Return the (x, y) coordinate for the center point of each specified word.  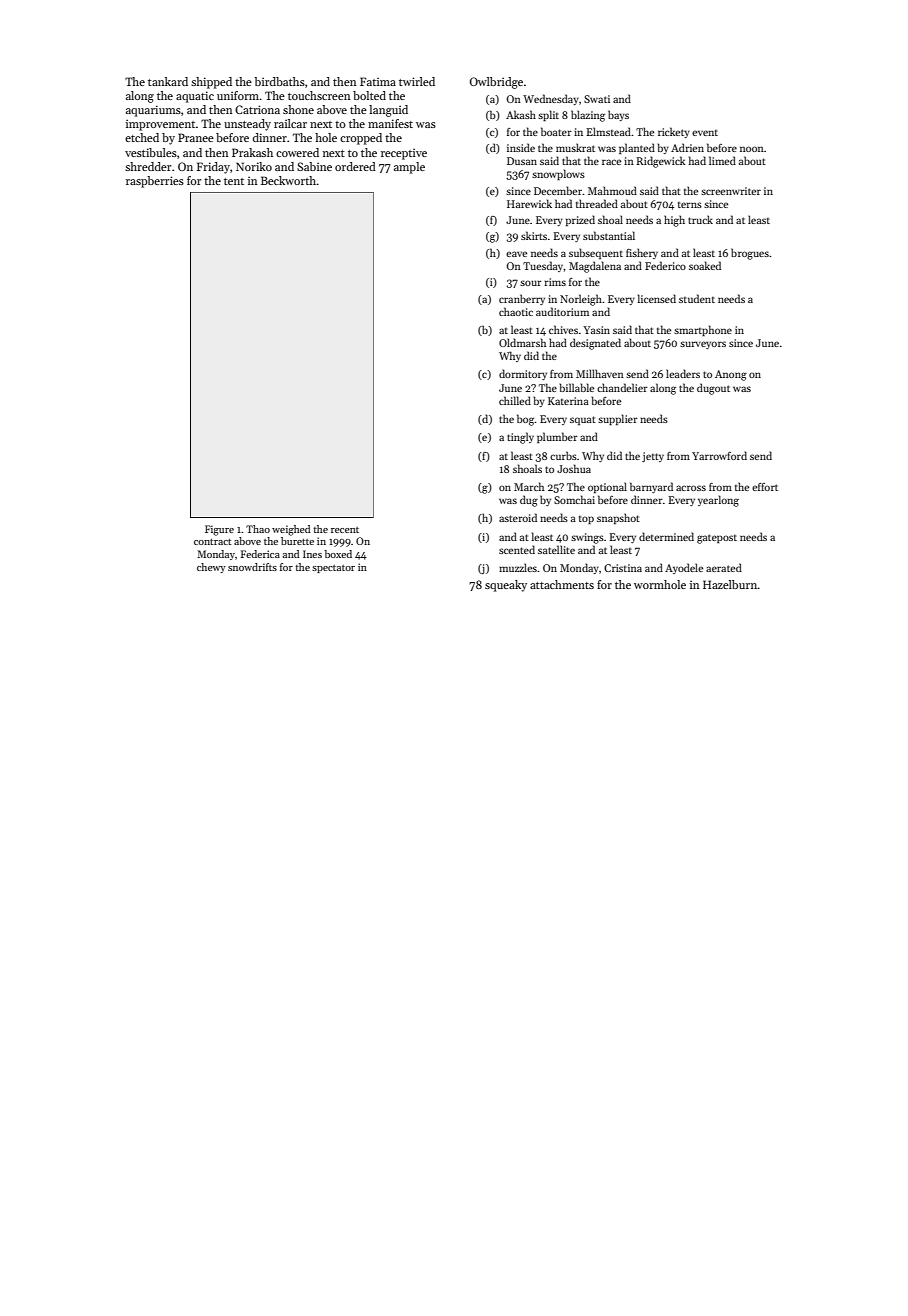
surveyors (703, 345)
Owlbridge (496, 83)
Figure (219, 530)
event (705, 133)
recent (345, 530)
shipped (211, 83)
